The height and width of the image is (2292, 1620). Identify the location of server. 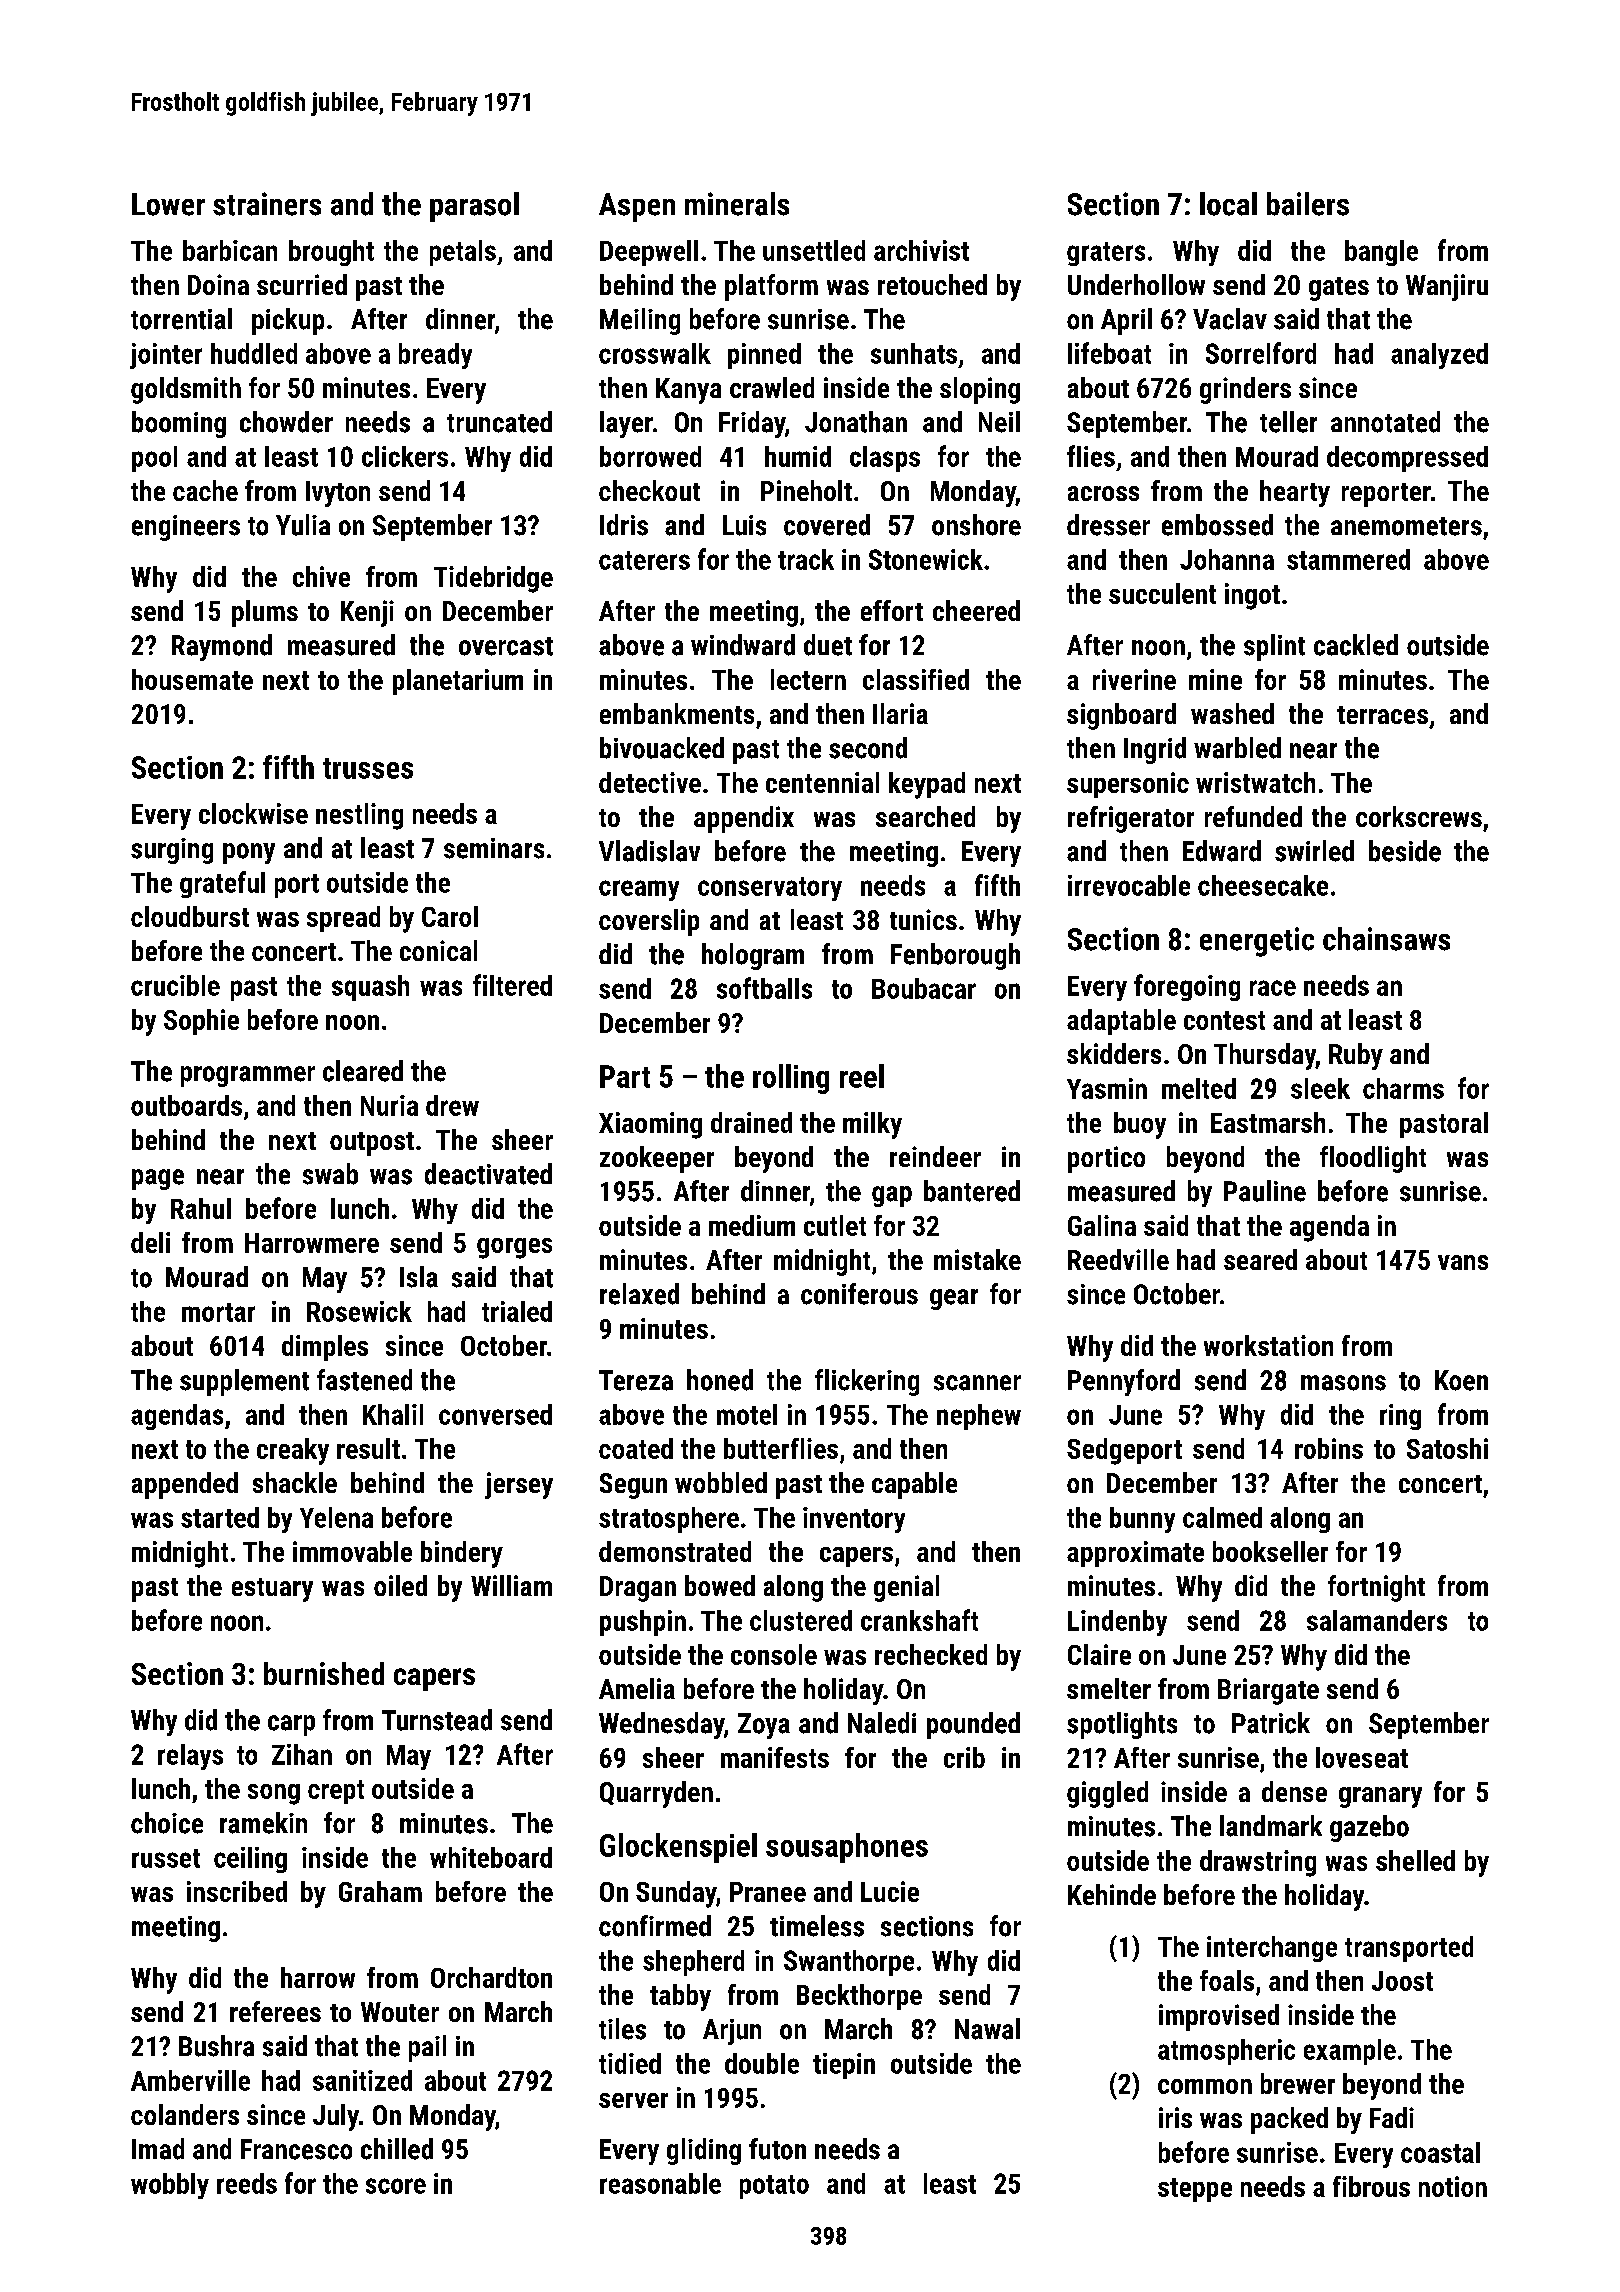
(633, 2100).
